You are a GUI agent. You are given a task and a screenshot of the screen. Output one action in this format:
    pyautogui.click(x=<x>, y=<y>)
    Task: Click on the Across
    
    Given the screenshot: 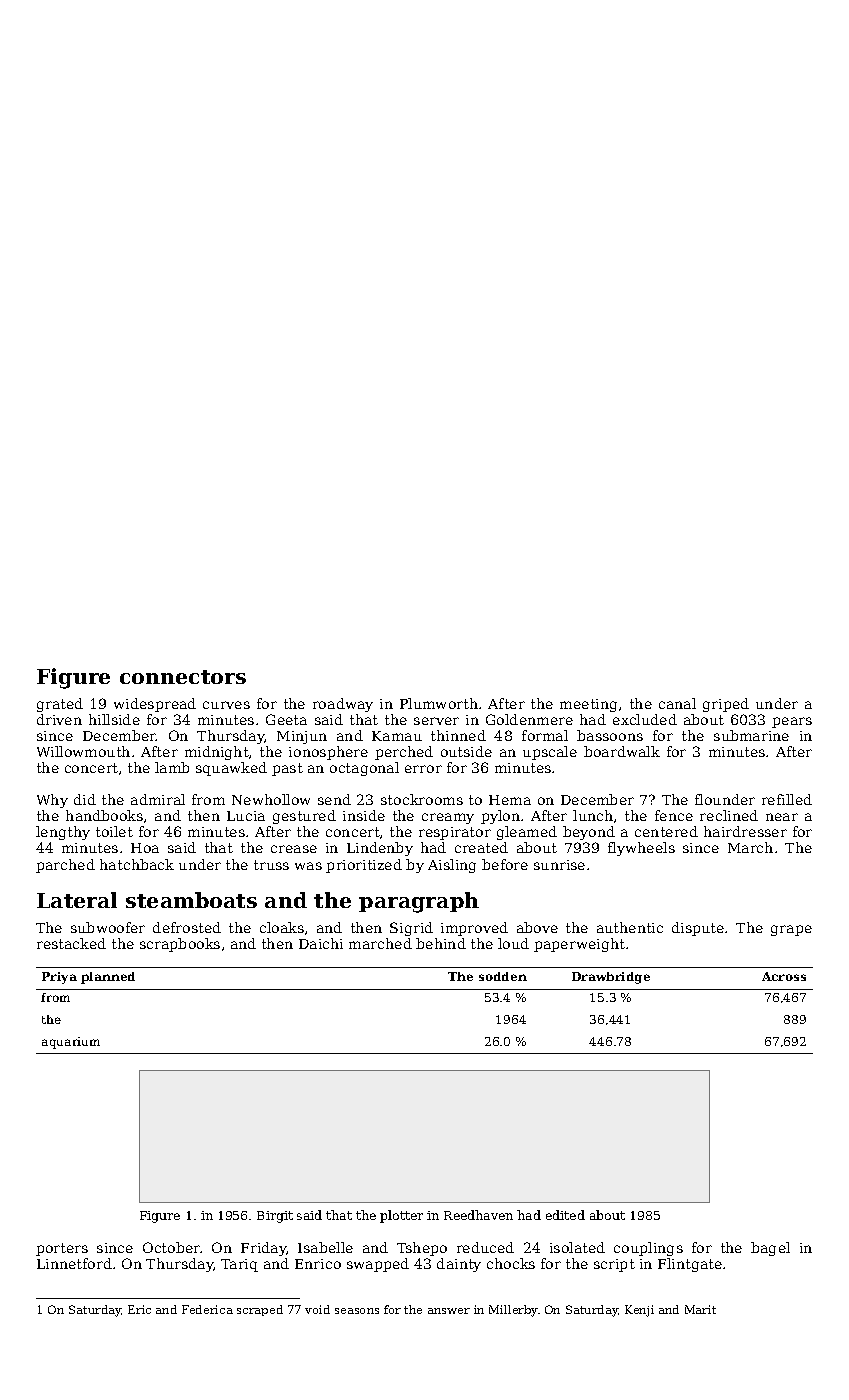 What is the action you would take?
    pyautogui.click(x=784, y=976)
